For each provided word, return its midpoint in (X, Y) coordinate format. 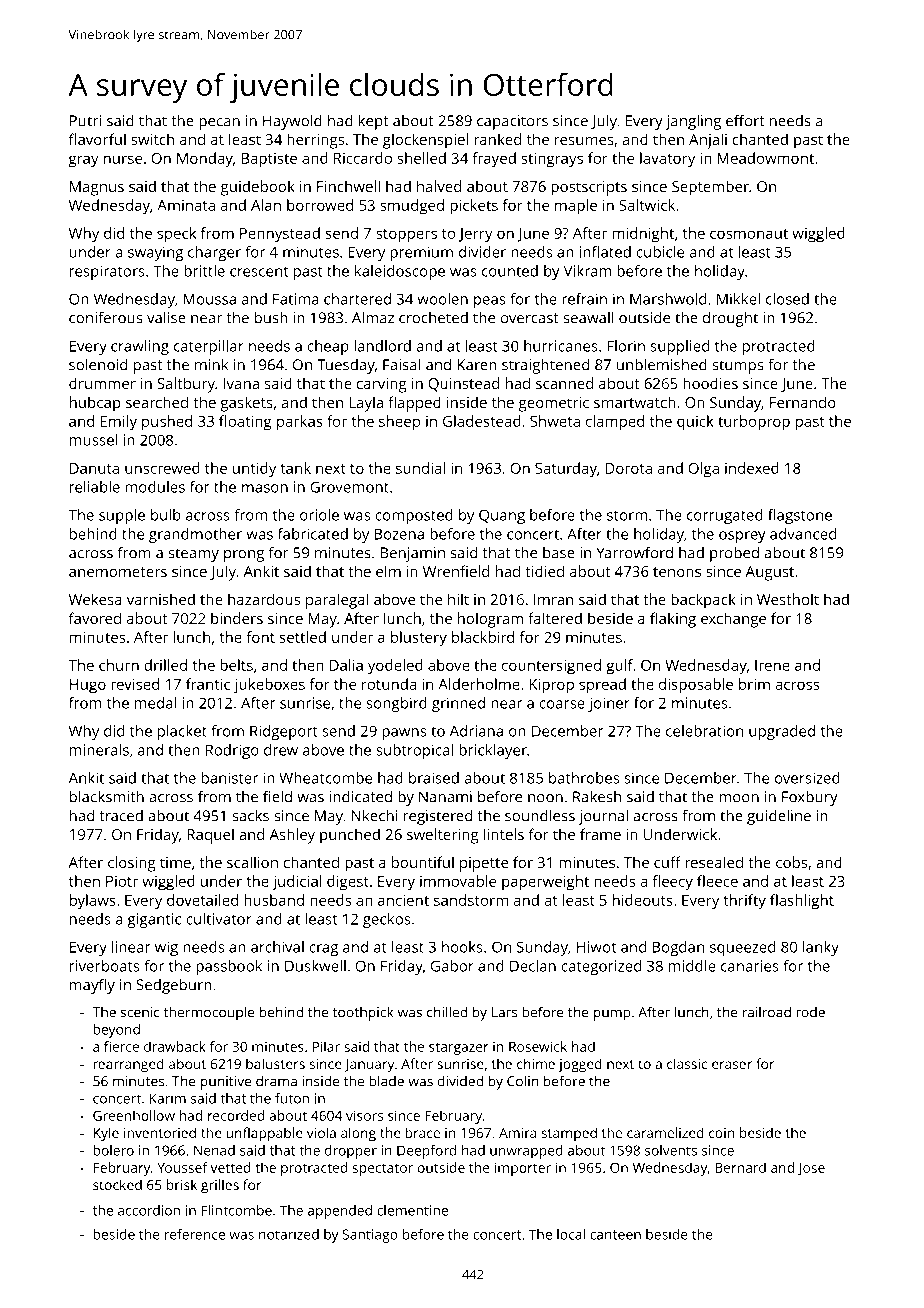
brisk (182, 1184)
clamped (615, 423)
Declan (533, 966)
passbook (229, 967)
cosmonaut (749, 234)
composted (414, 516)
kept (373, 122)
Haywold (292, 122)
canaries (750, 966)
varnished (161, 599)
